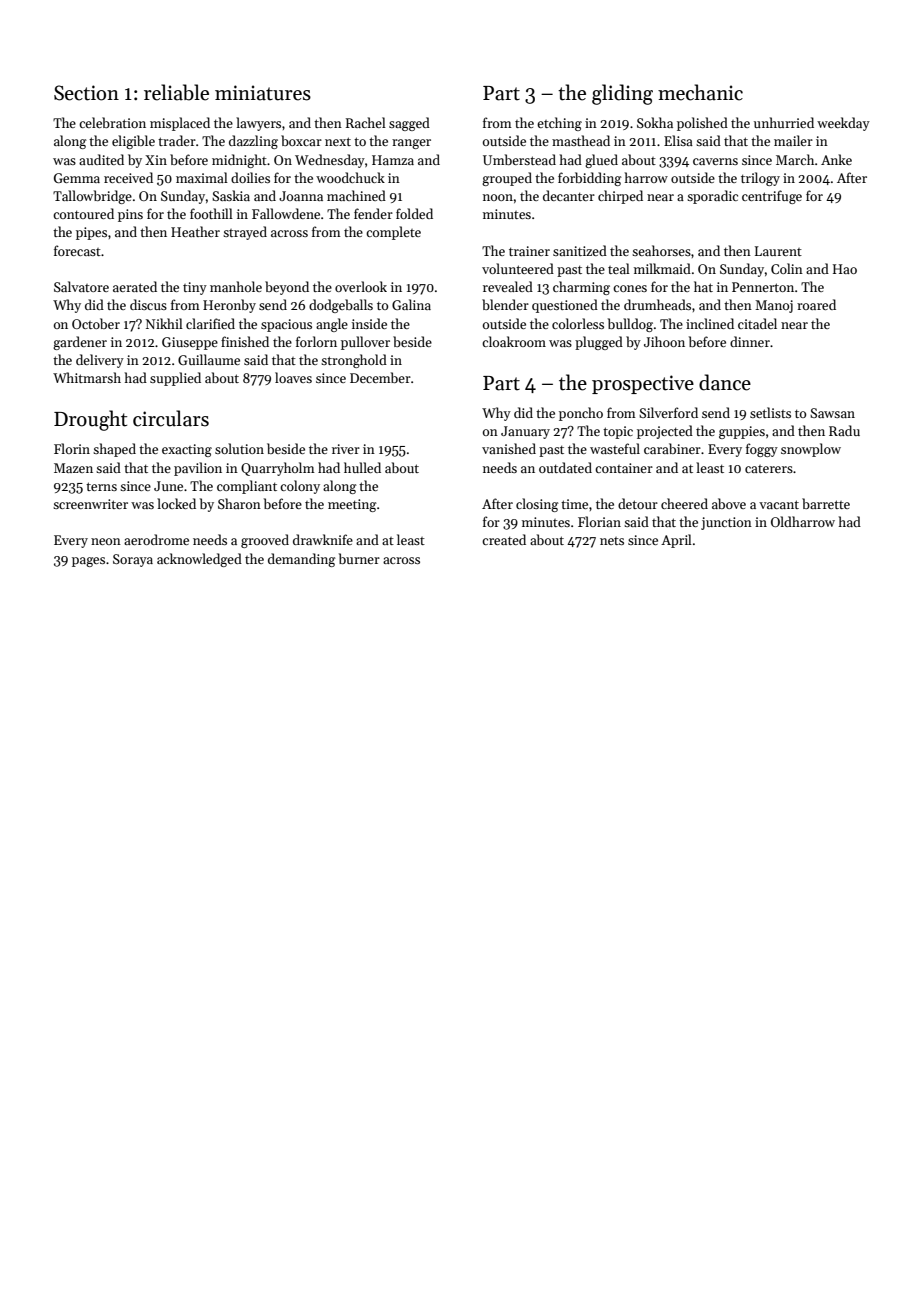 Image resolution: width=924 pixels, height=1308 pixels. Describe the element at coordinates (569, 195) in the page. I see `decanter` at that location.
